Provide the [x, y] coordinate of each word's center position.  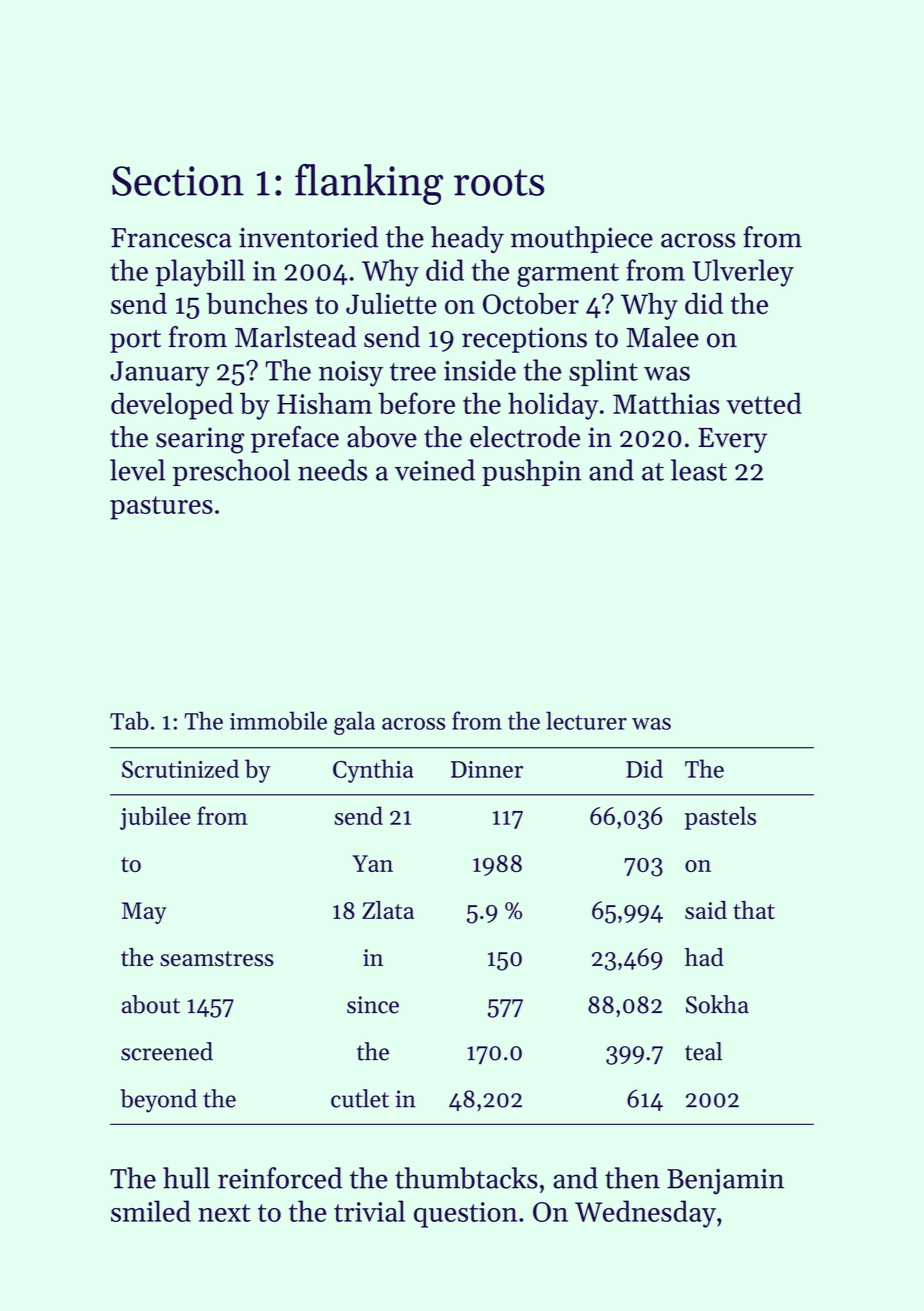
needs [332, 470]
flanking [369, 184]
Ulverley [743, 273]
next [224, 1213]
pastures [161, 508]
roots [499, 182]
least [699, 470]
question [465, 1215]
